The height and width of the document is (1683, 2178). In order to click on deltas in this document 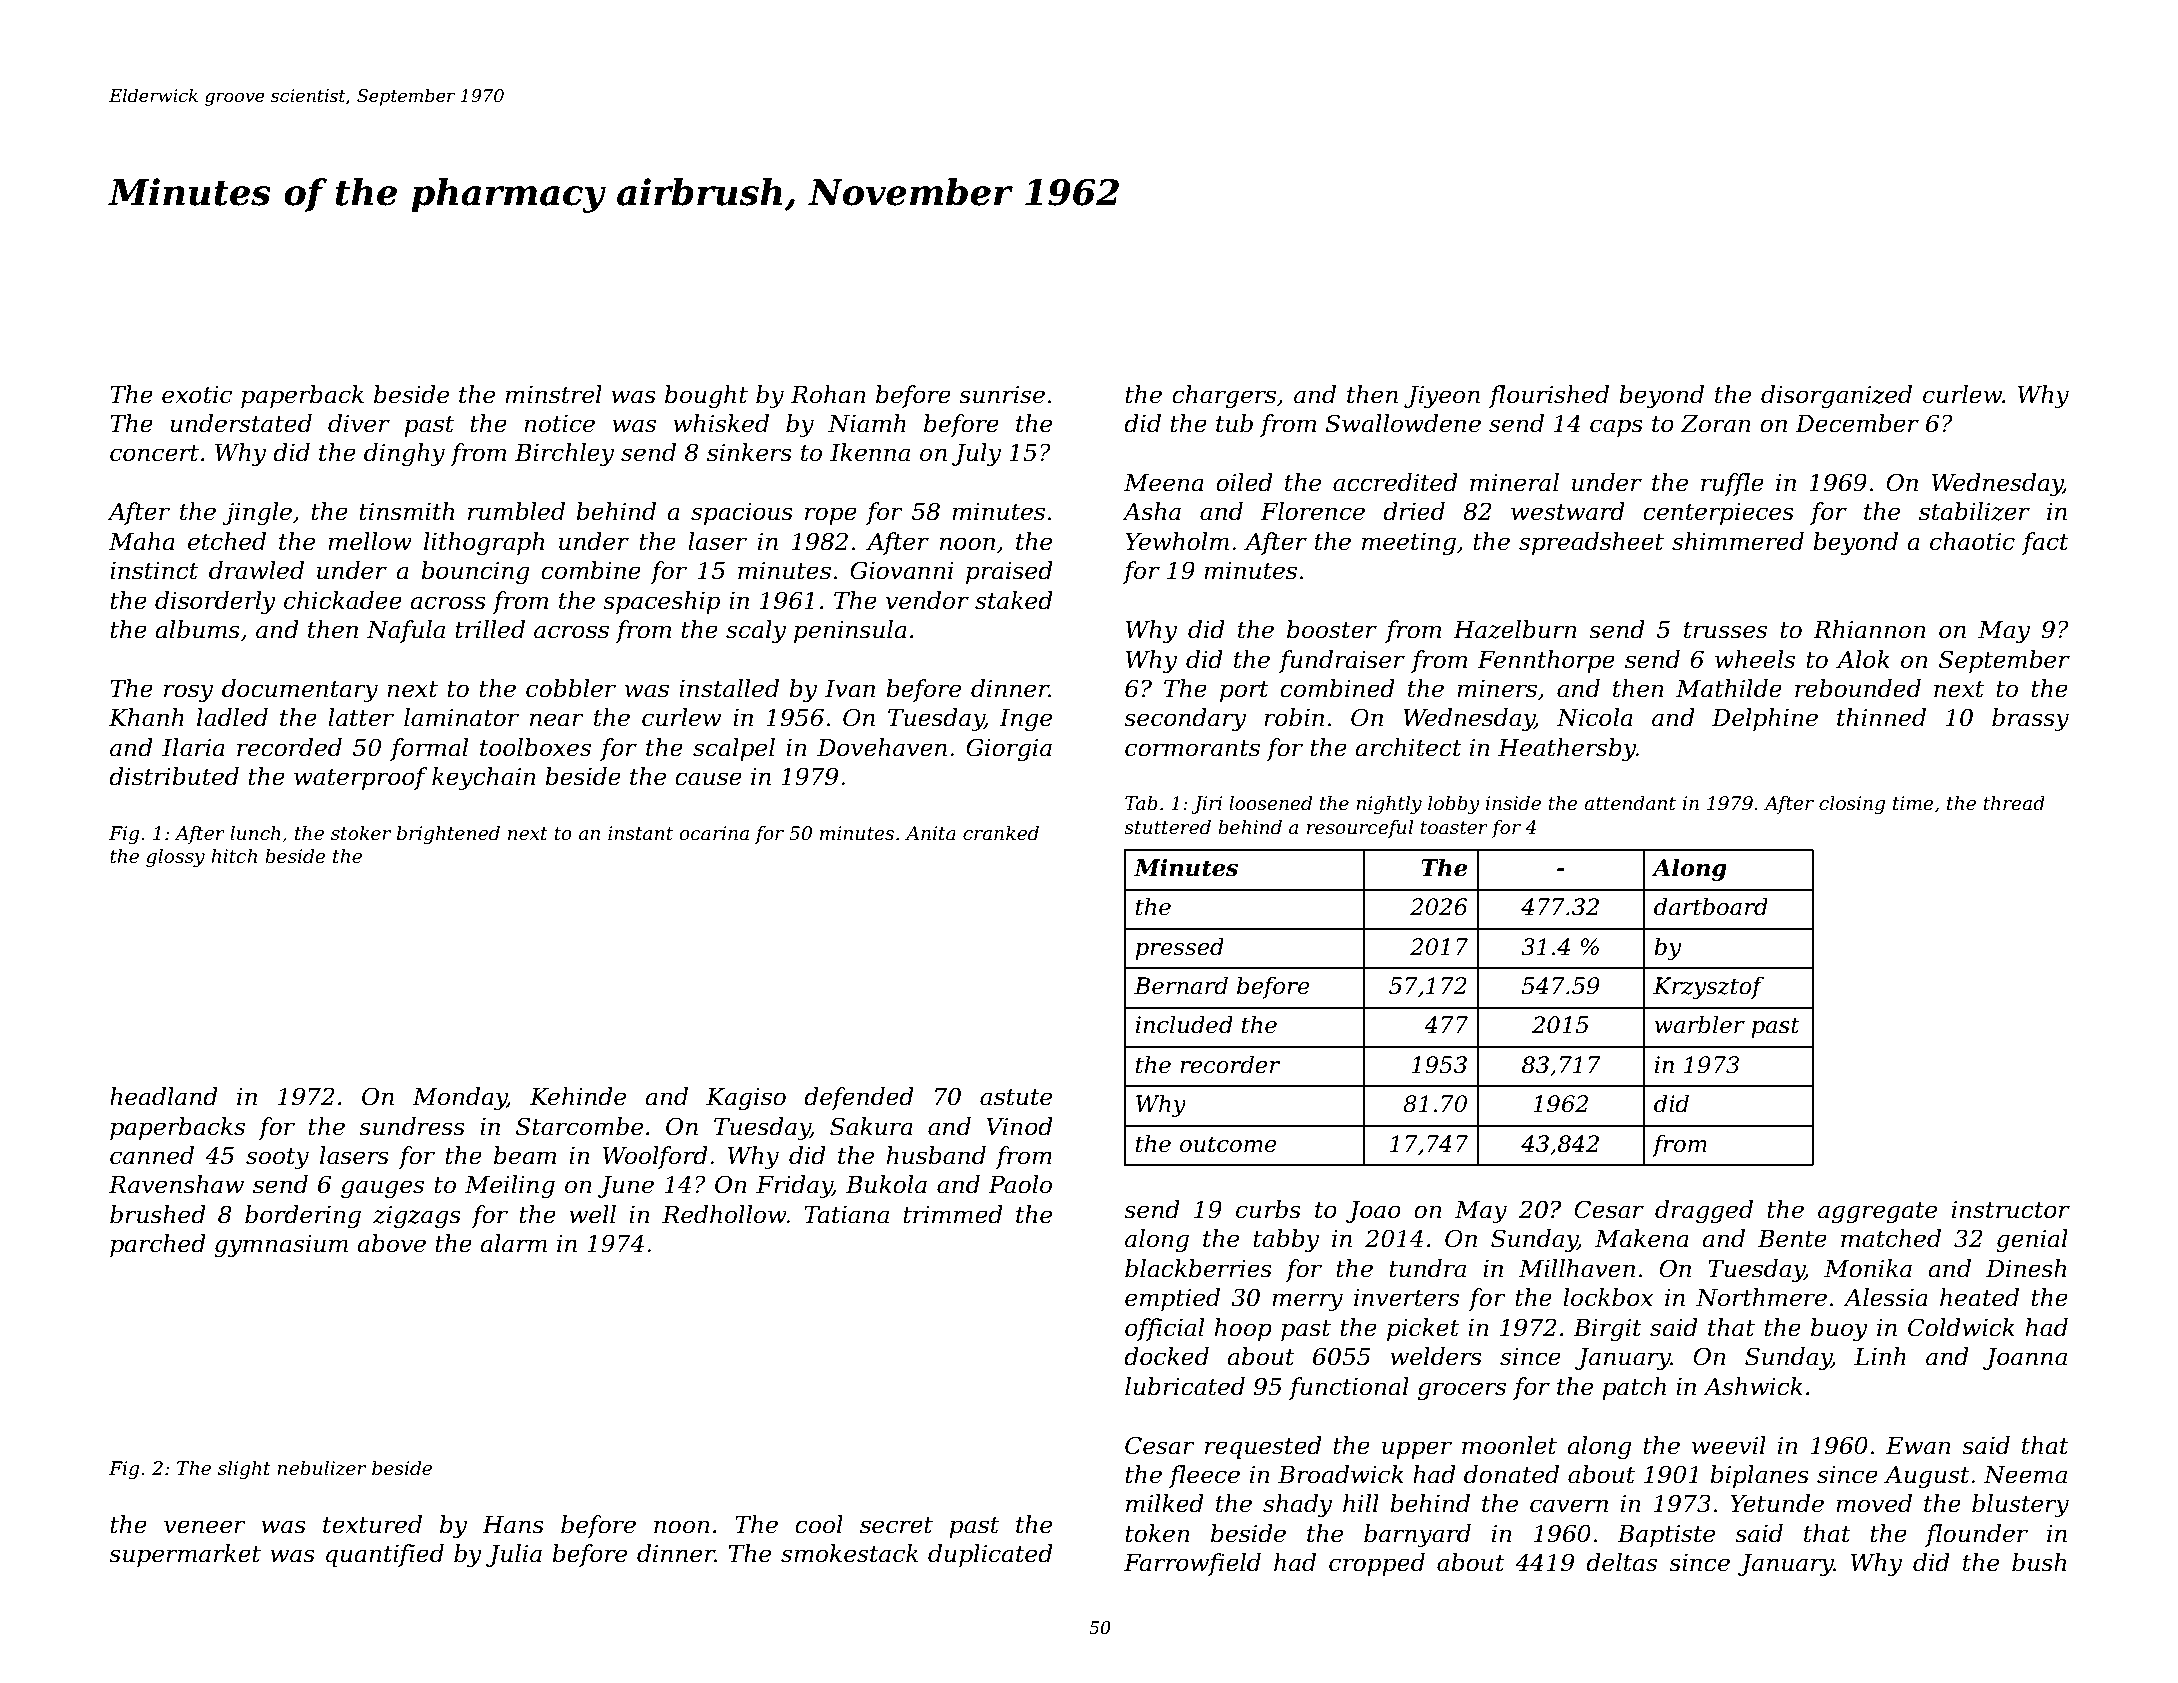, I will do `click(1621, 1562)`.
